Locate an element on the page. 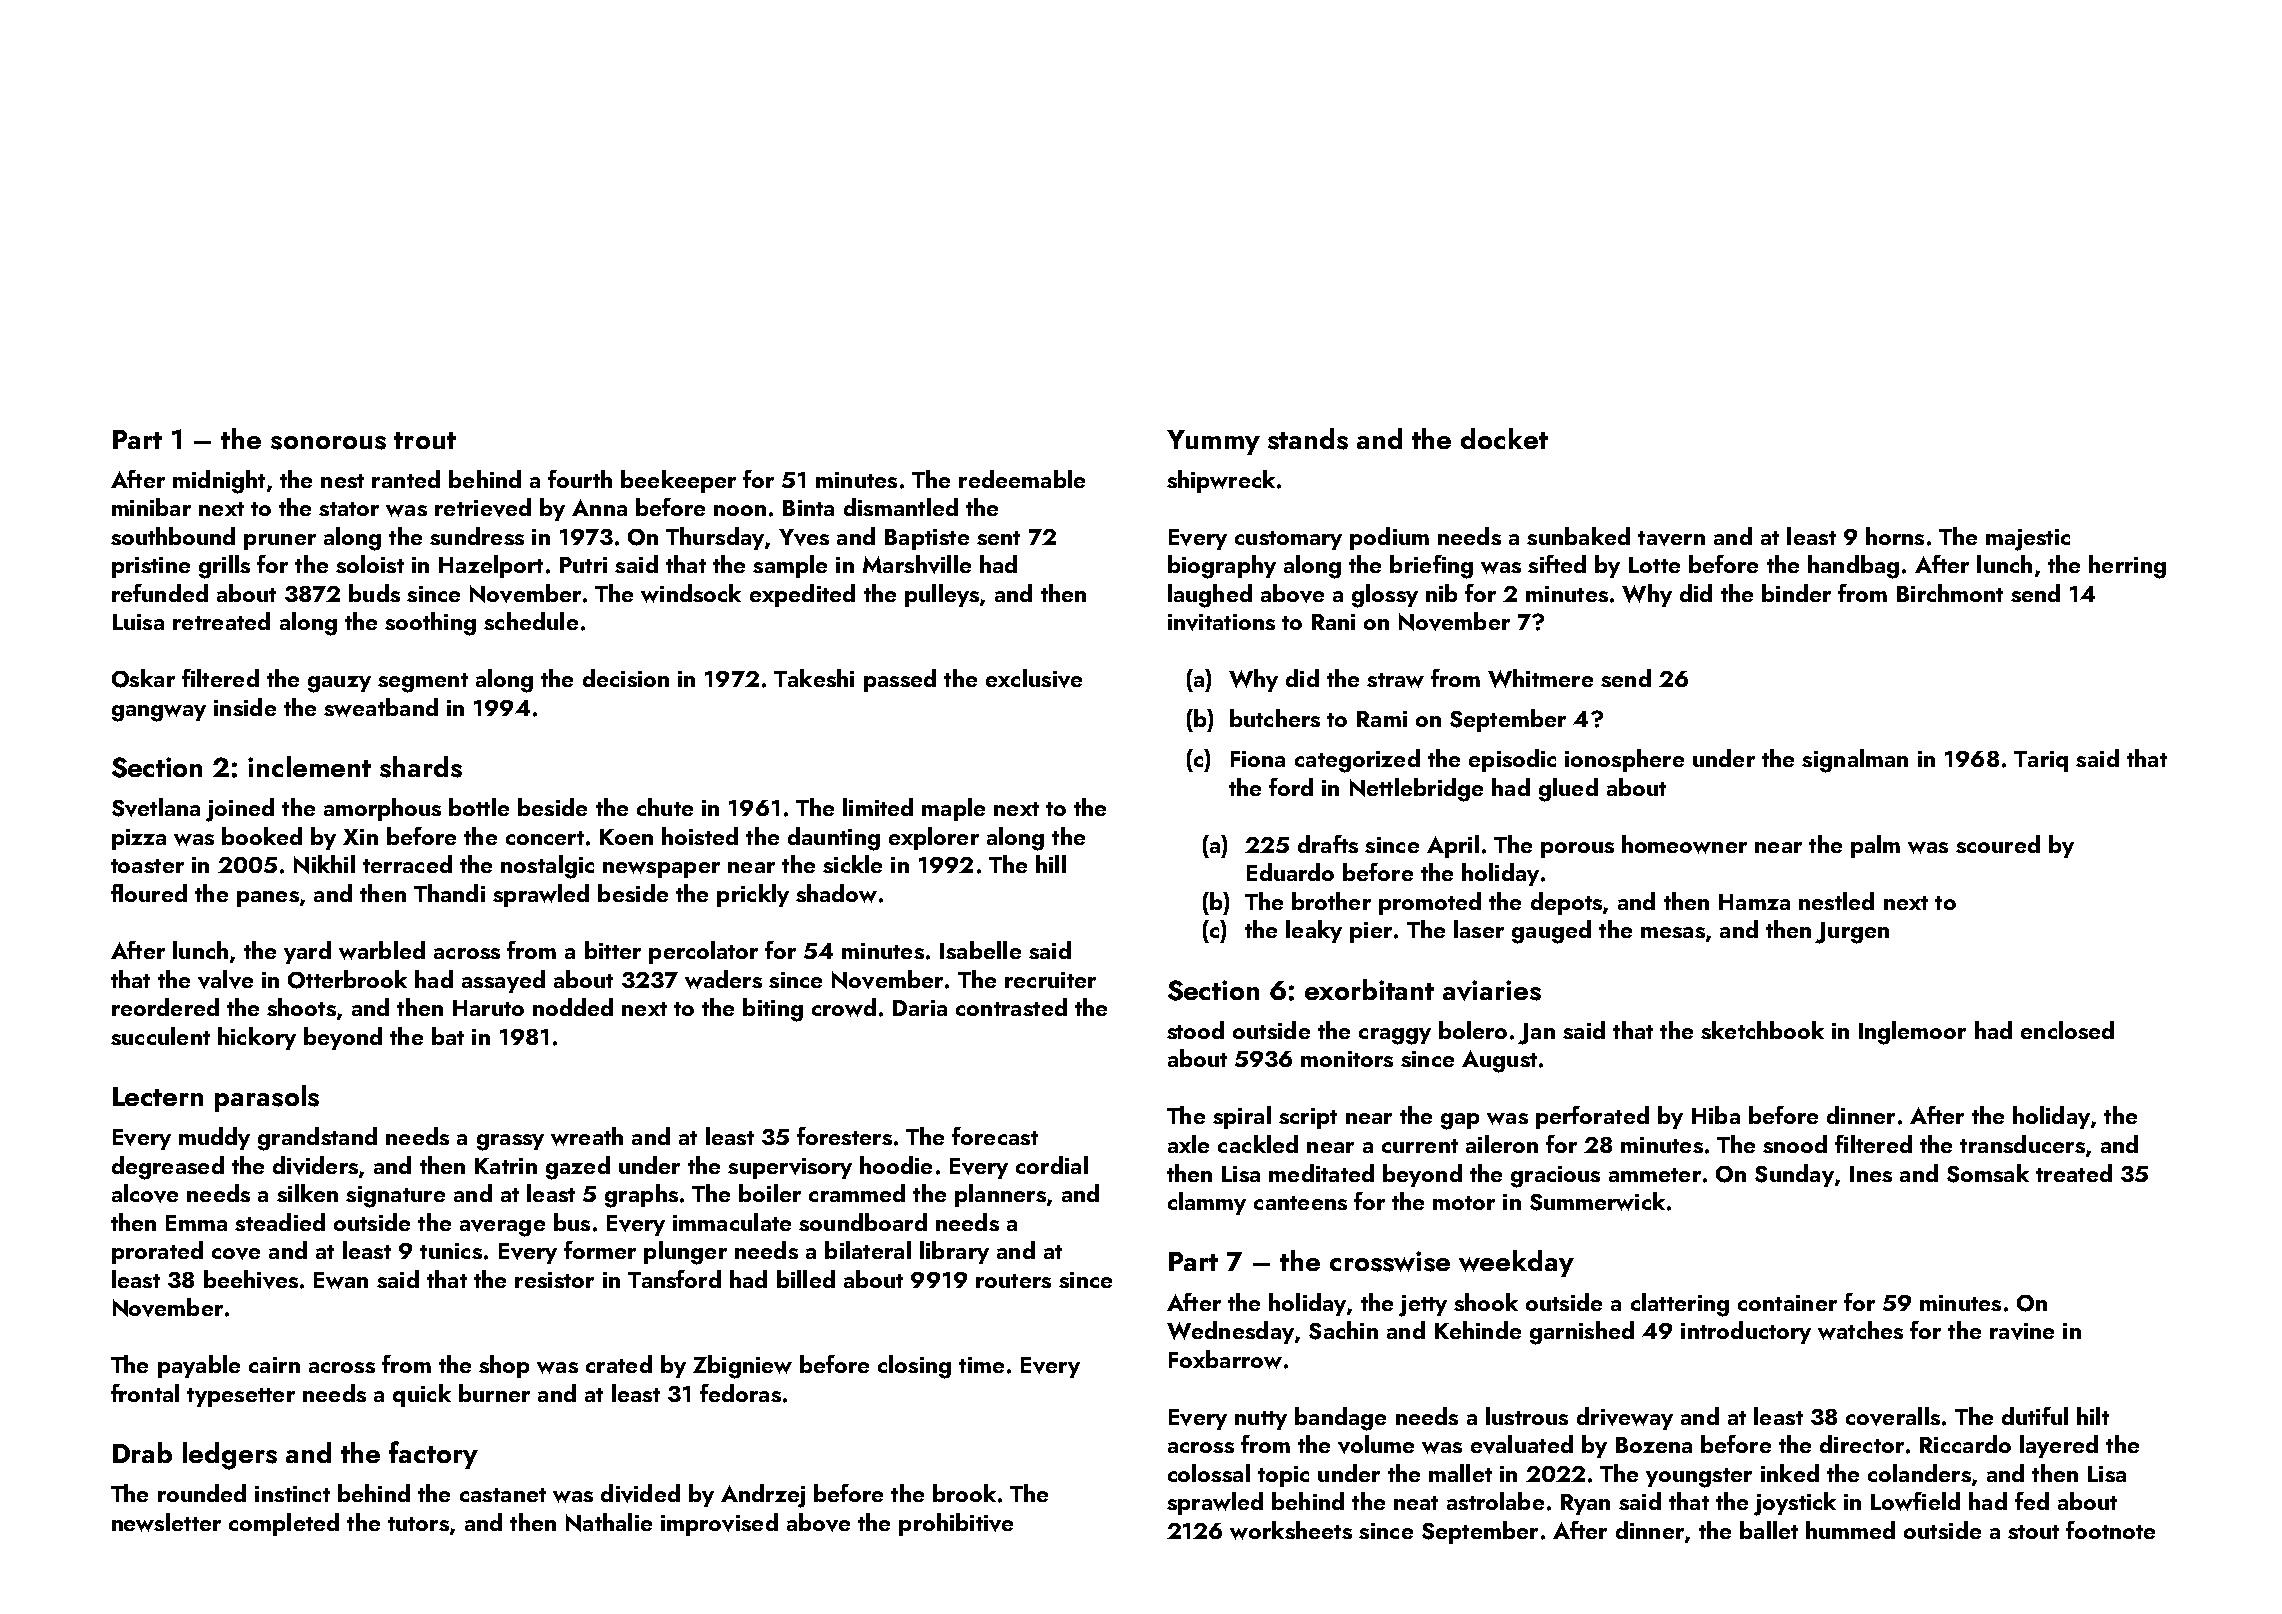 The width and height of the document is (2282, 1614). ravine is located at coordinates (2022, 1331).
